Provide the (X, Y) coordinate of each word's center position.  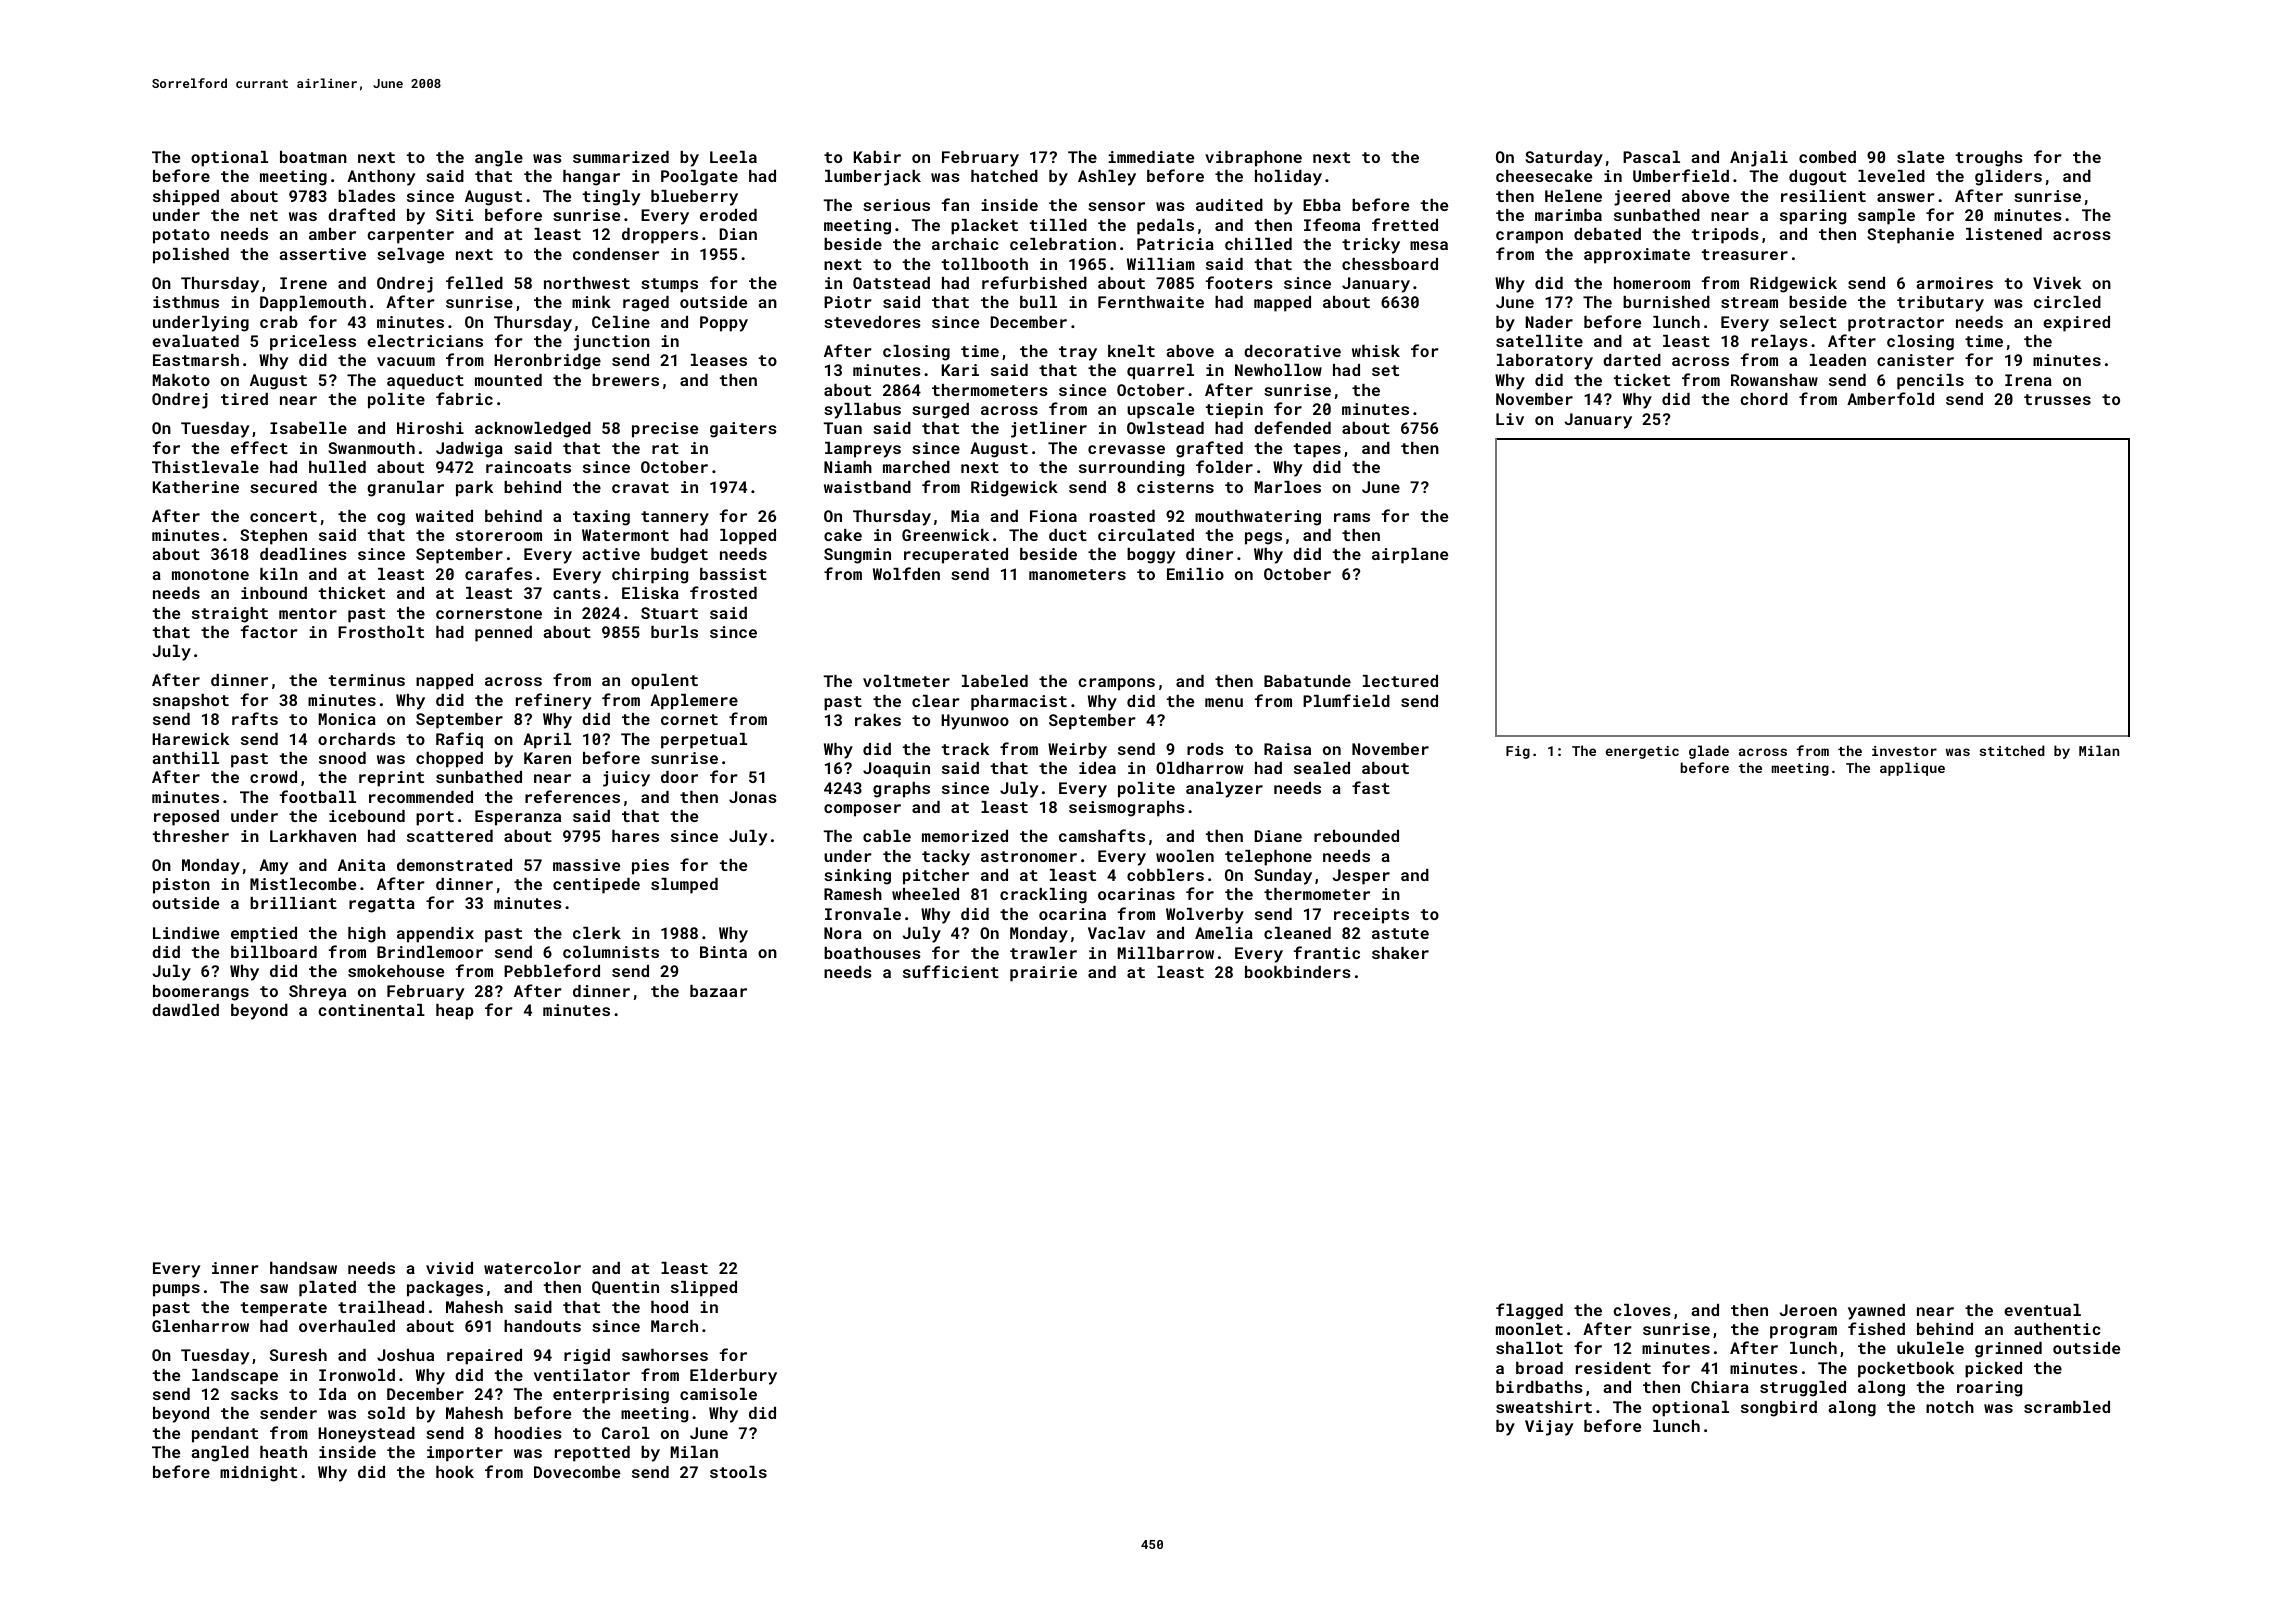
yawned (1876, 1312)
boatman (313, 157)
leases (719, 360)
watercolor (532, 1268)
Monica (347, 719)
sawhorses (665, 1355)
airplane (1410, 556)
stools (738, 1472)
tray (1078, 353)
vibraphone (1253, 159)
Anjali (1759, 159)
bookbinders (1298, 972)
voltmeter (906, 681)
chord (1764, 399)
